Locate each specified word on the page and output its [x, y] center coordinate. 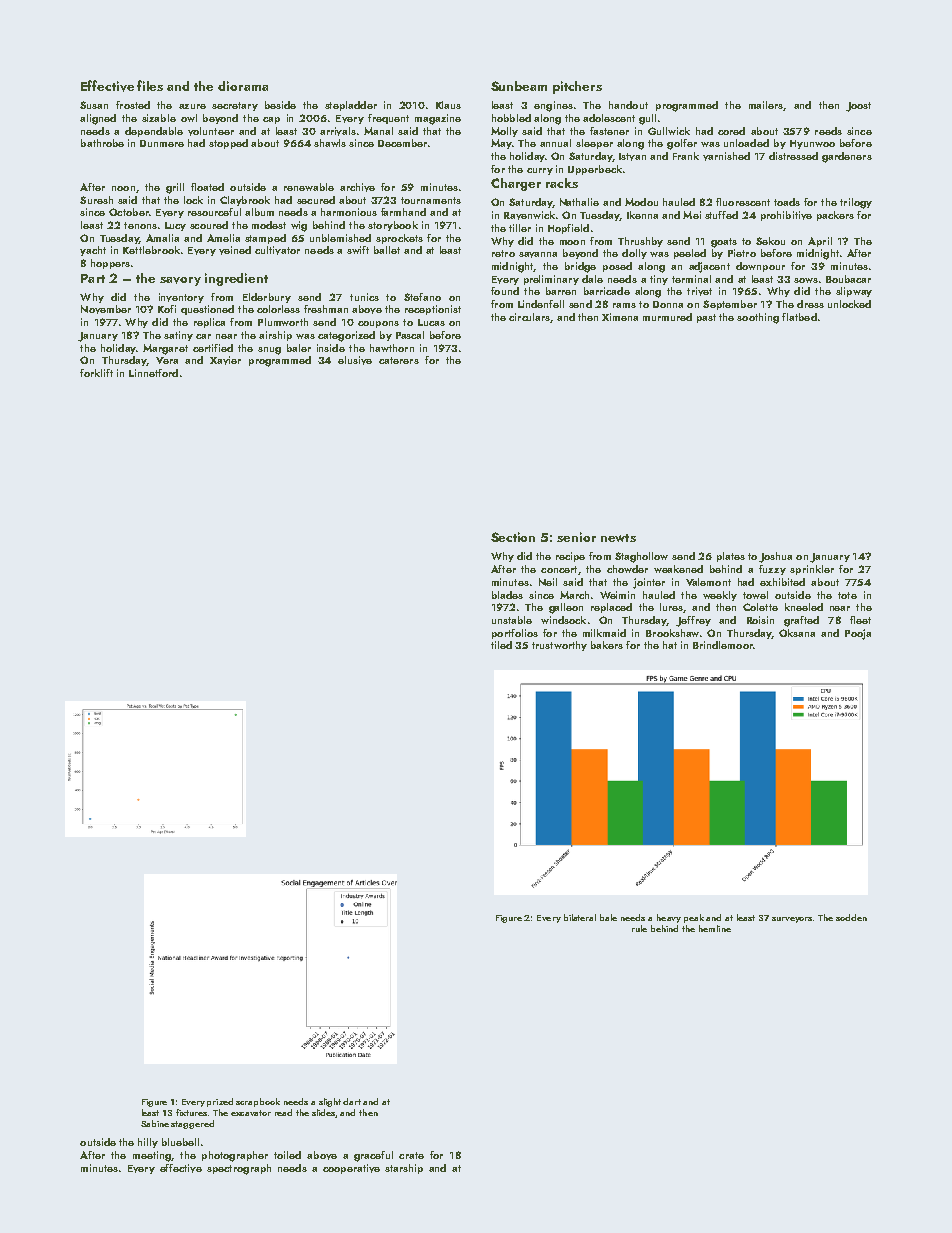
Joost [858, 107]
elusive [355, 360]
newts [618, 538]
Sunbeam [519, 86]
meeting [152, 1156]
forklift [96, 373]
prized [220, 1102]
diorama [243, 86]
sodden [851, 917]
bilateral [580, 917]
